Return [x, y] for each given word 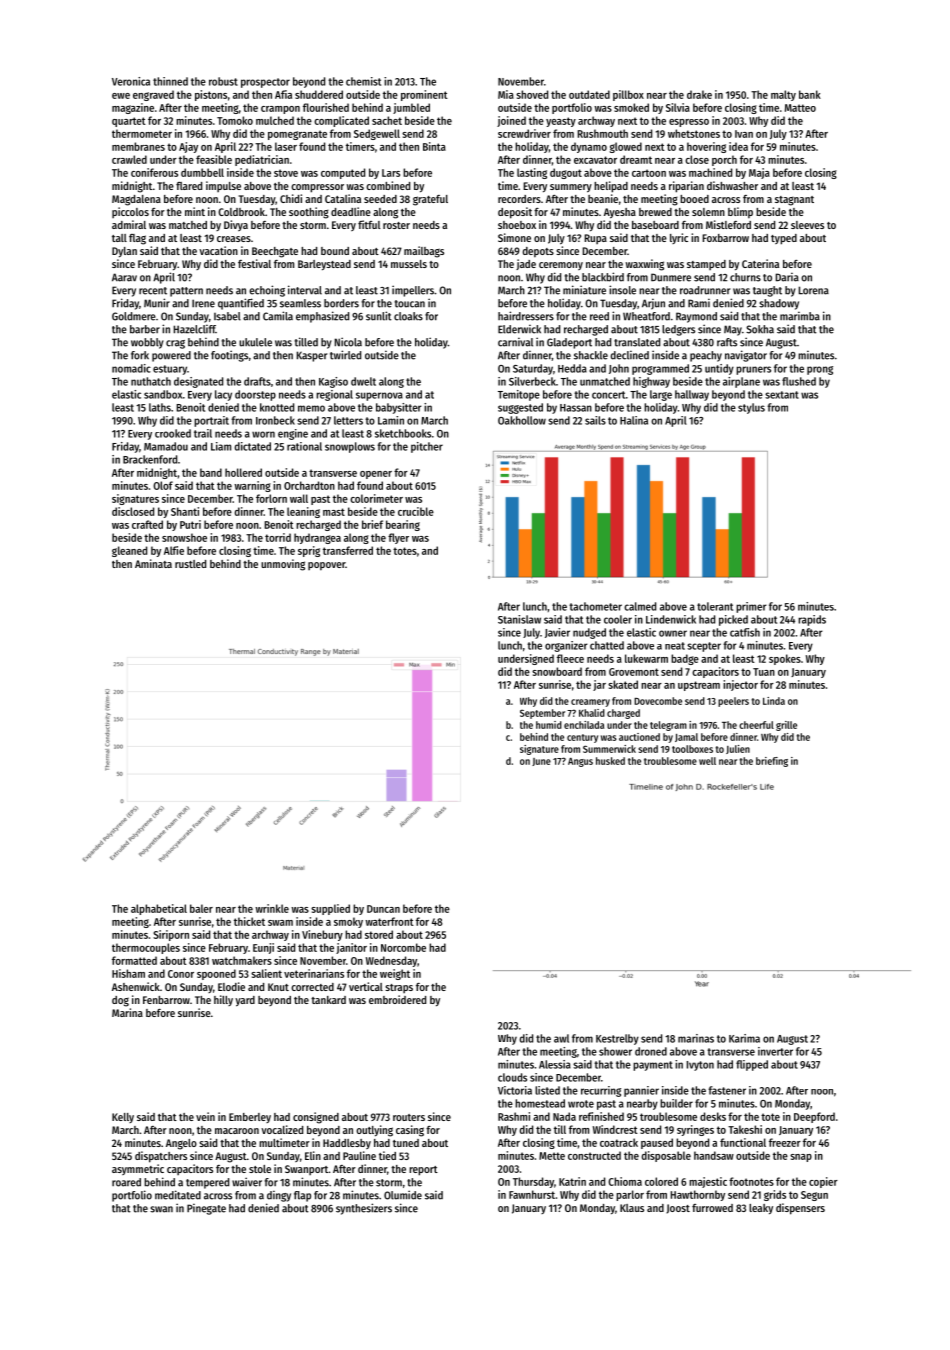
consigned [316, 1118]
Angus [580, 762]
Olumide [403, 1195]
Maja [759, 173]
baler [201, 908]
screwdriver [524, 133]
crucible [416, 511]
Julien [738, 749]
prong [820, 370]
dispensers [800, 1209]
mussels [409, 264]
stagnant [794, 201]
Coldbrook [241, 212]
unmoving [283, 565]
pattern [186, 292]
